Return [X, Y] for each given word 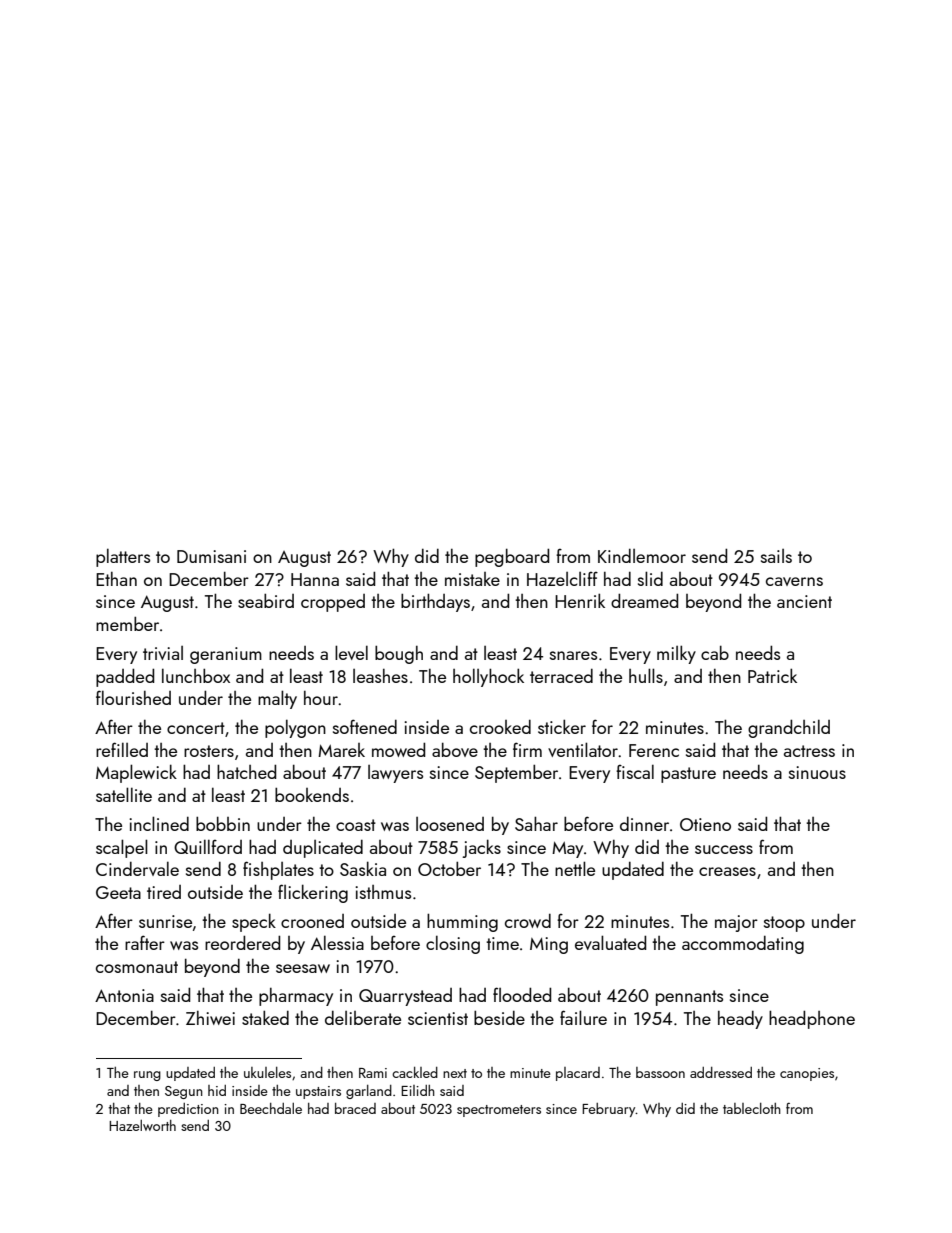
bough [399, 654]
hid [217, 1090]
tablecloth [752, 1108]
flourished [133, 697]
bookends [312, 794]
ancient [804, 601]
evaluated [610, 942]
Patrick [772, 675]
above [455, 749]
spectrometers [499, 1111]
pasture [688, 775]
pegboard [512, 557]
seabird [266, 600]
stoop [784, 924]
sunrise [165, 921]
